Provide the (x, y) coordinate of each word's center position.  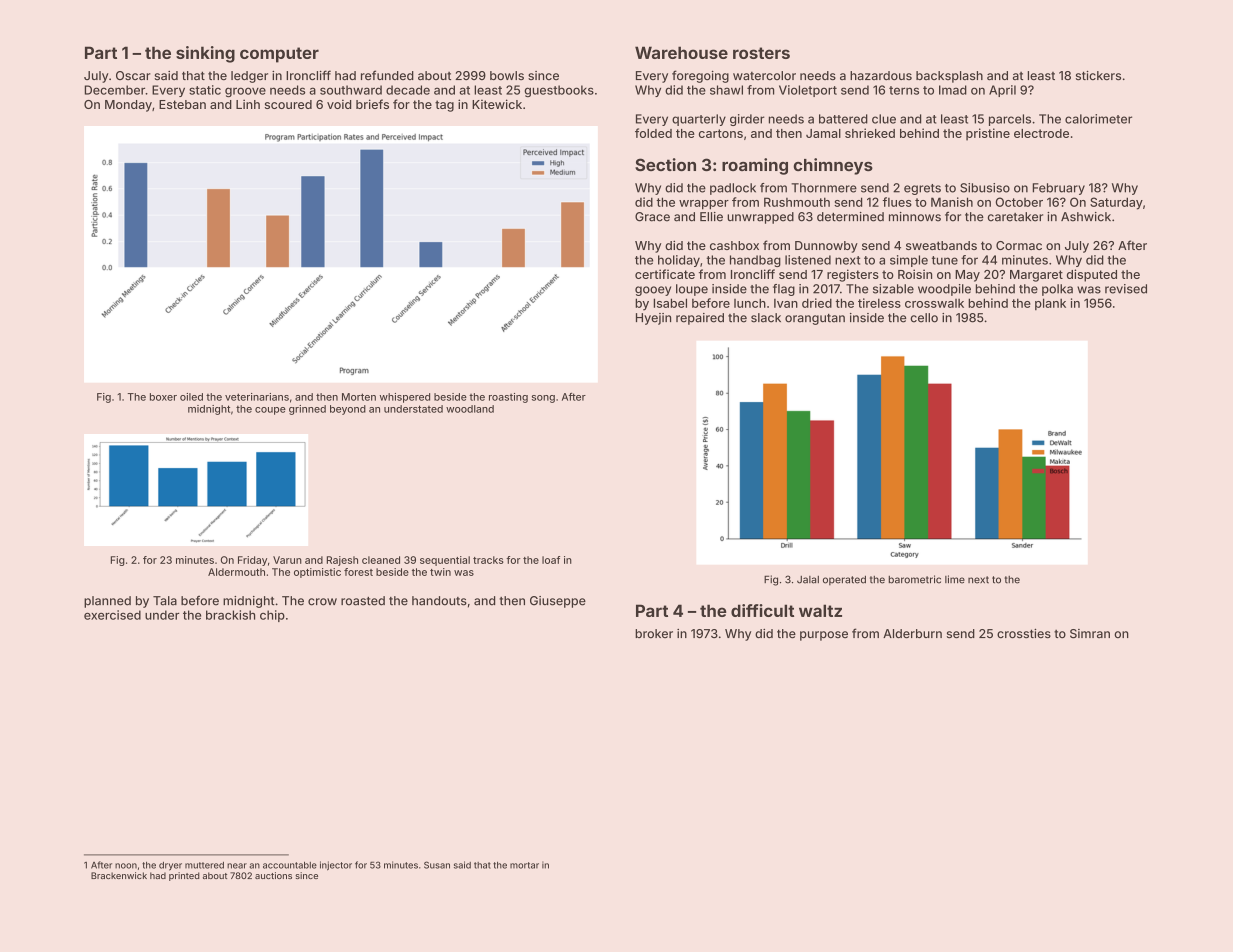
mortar (524, 865)
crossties (1024, 634)
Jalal (808, 580)
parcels (1010, 120)
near (237, 866)
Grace (652, 217)
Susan (437, 865)
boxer (163, 397)
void (339, 104)
